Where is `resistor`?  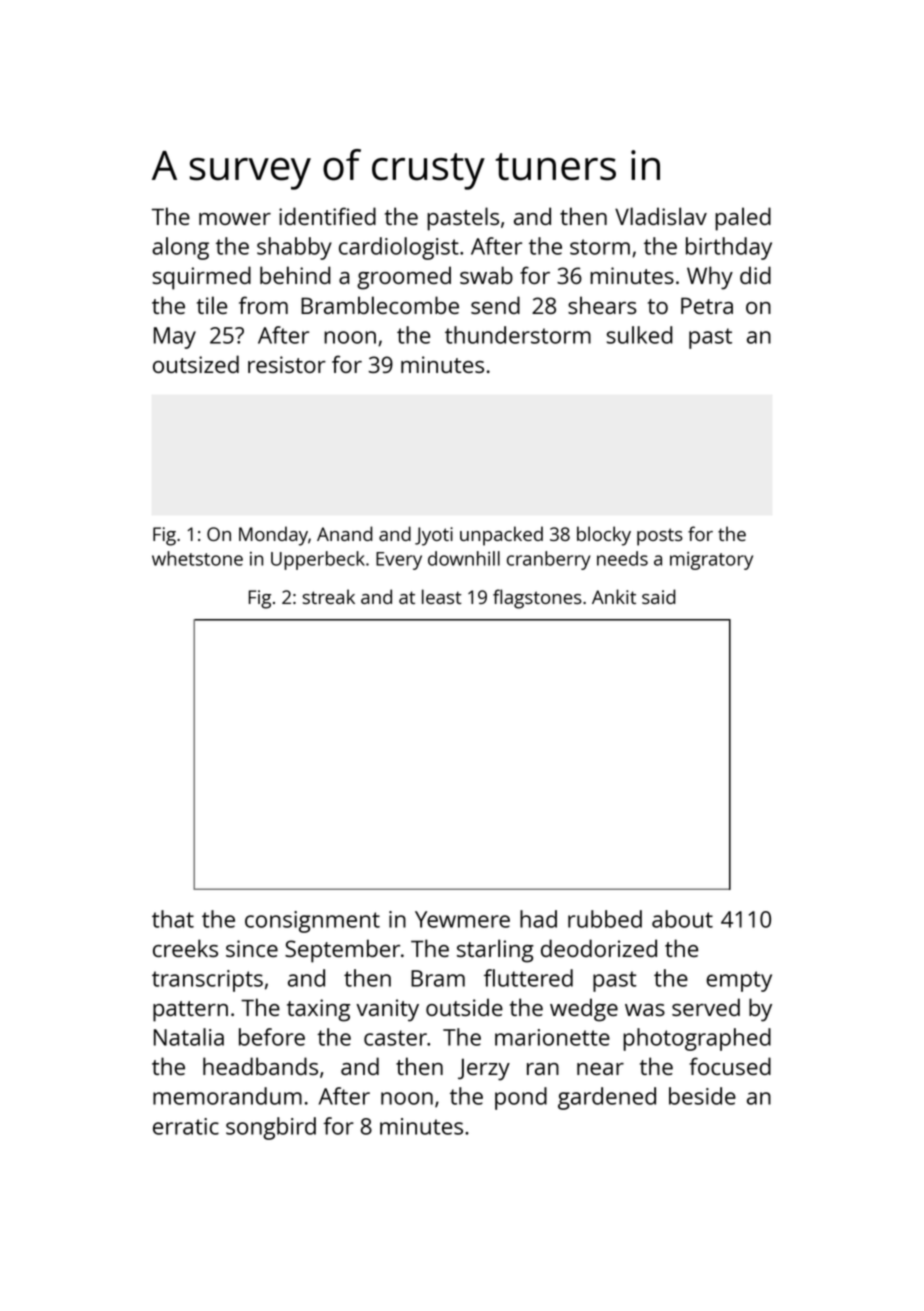 resistor is located at coordinates (287, 364).
